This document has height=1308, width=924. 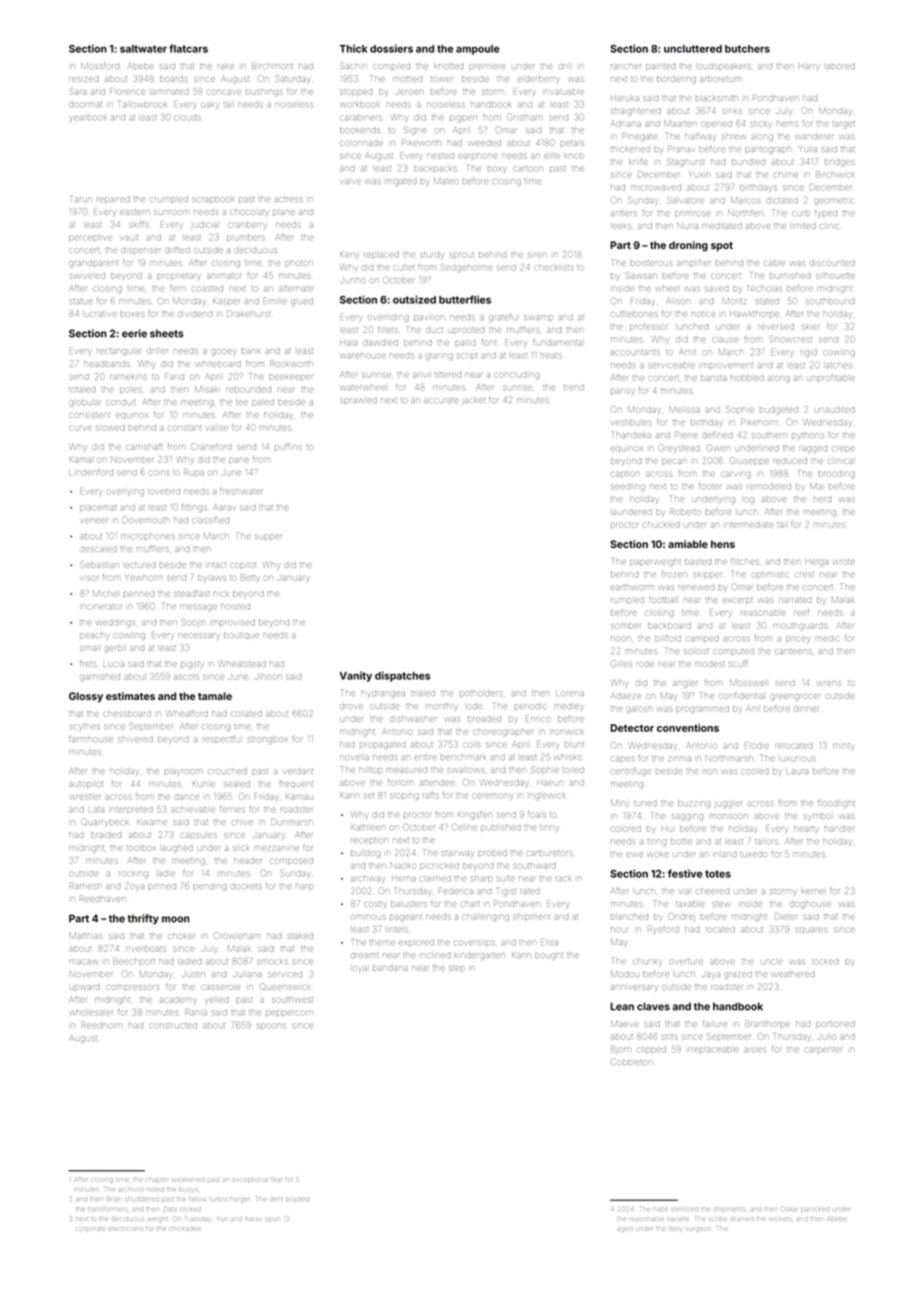 I want to click on rack, so click(x=563, y=878).
